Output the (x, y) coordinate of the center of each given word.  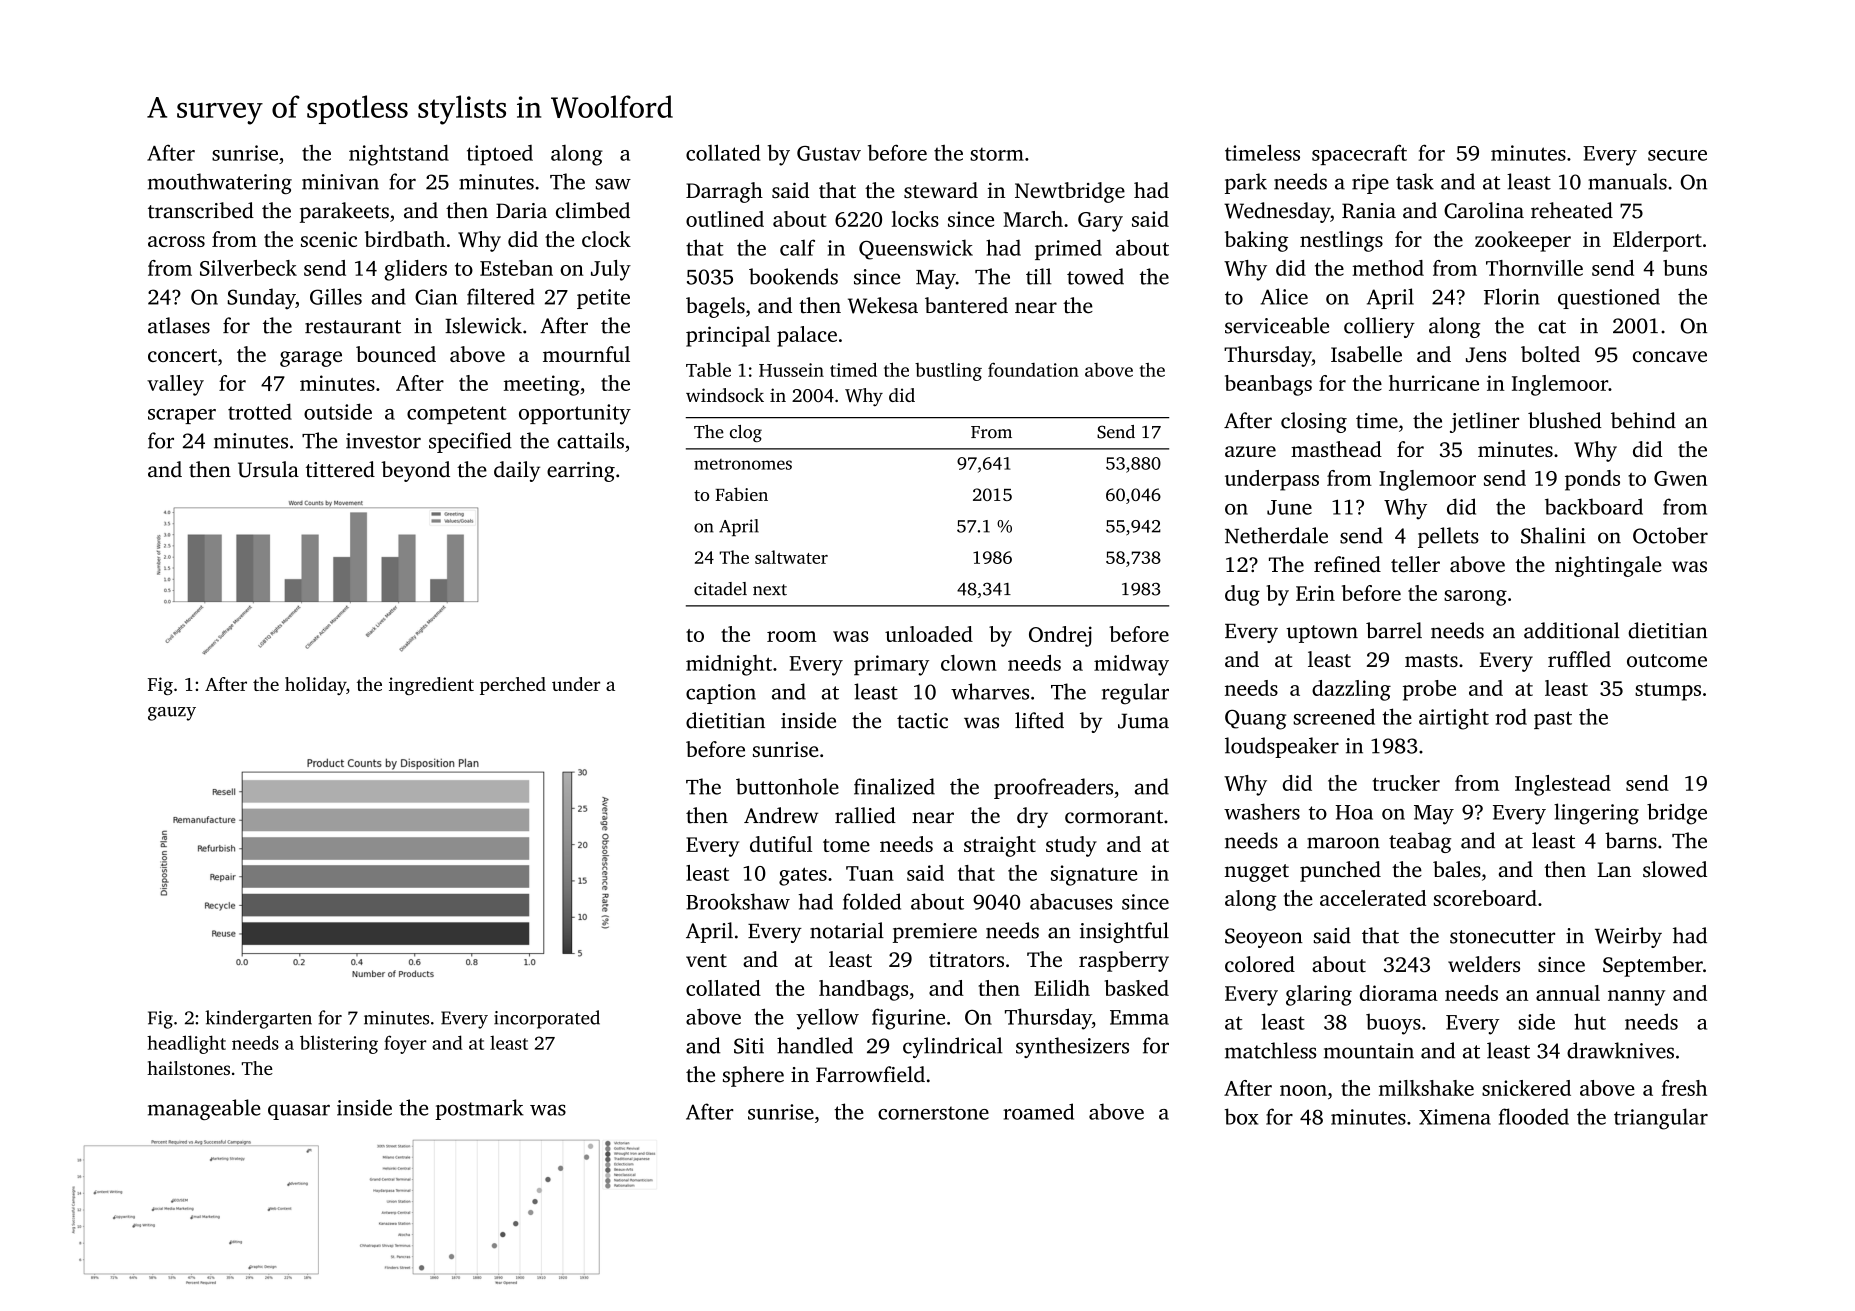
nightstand (399, 155)
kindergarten (258, 1019)
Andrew (781, 815)
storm (997, 154)
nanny (1636, 998)
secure (1677, 155)
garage (311, 359)
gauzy (172, 714)
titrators (966, 959)
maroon (1343, 843)
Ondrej (1060, 636)
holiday (315, 686)
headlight (186, 1044)
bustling (948, 371)
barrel (1394, 630)
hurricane (1434, 383)
